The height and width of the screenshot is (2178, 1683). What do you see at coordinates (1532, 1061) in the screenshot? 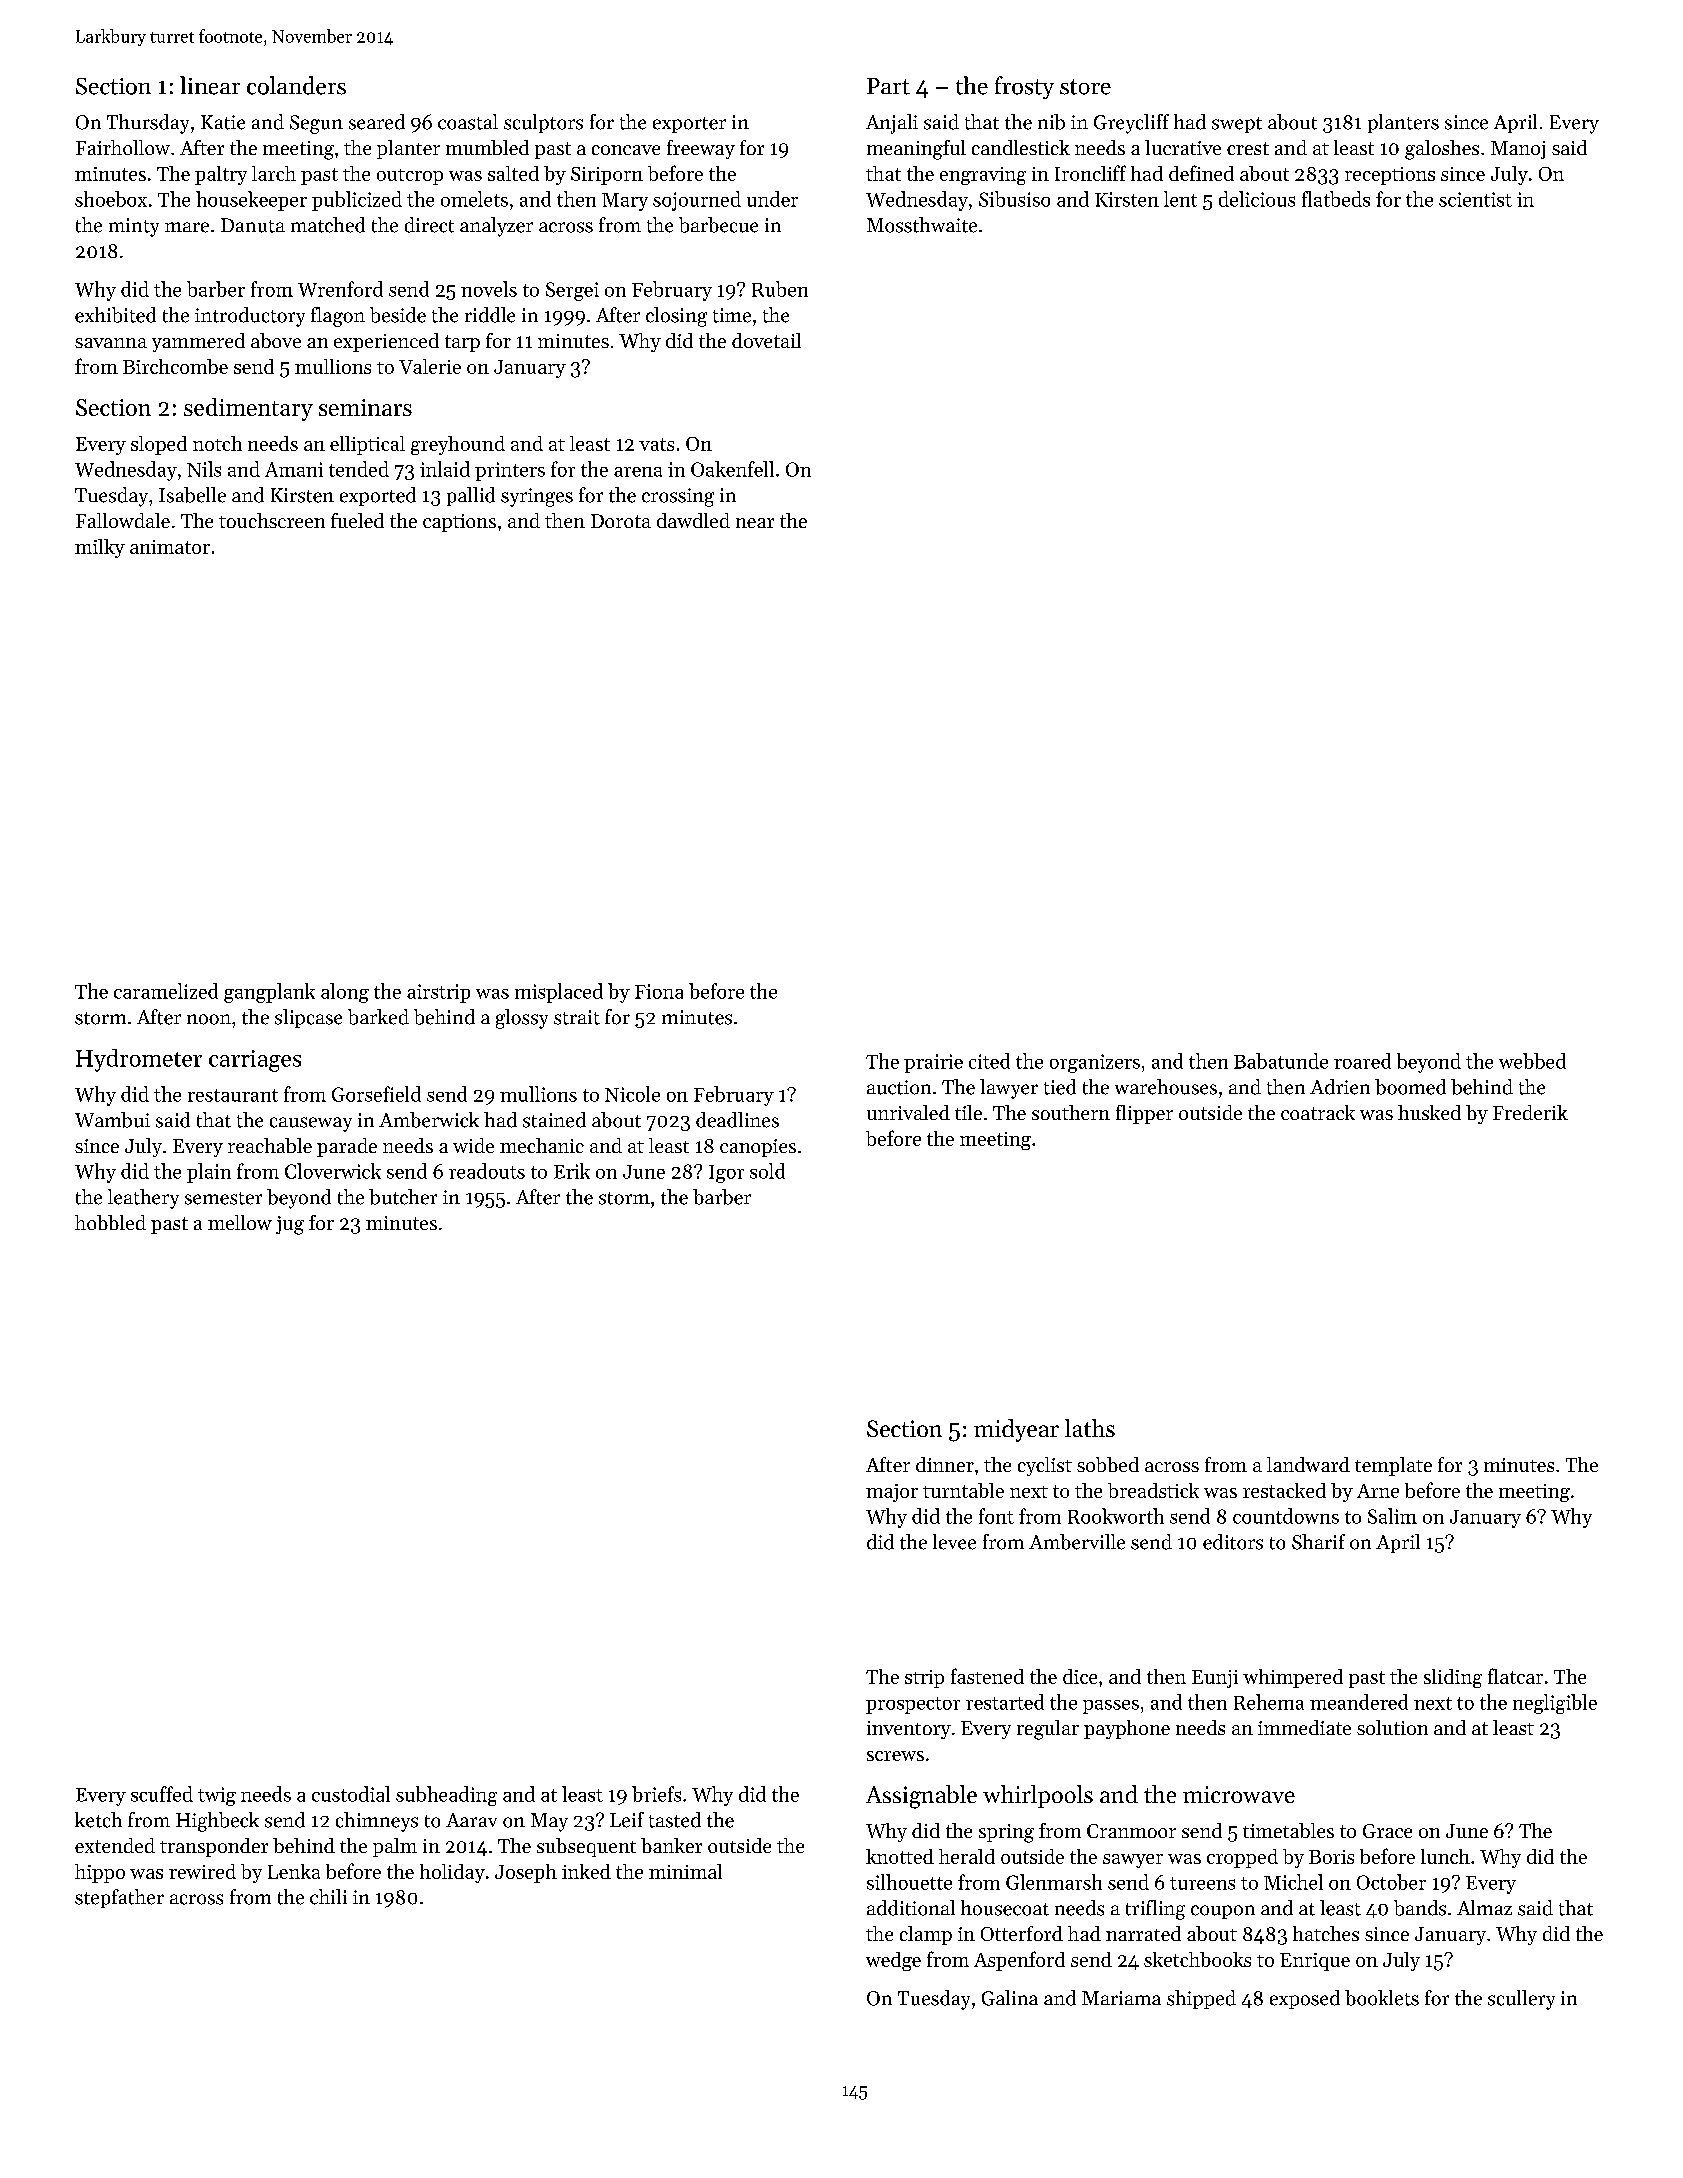
I see `webbed` at bounding box center [1532, 1061].
